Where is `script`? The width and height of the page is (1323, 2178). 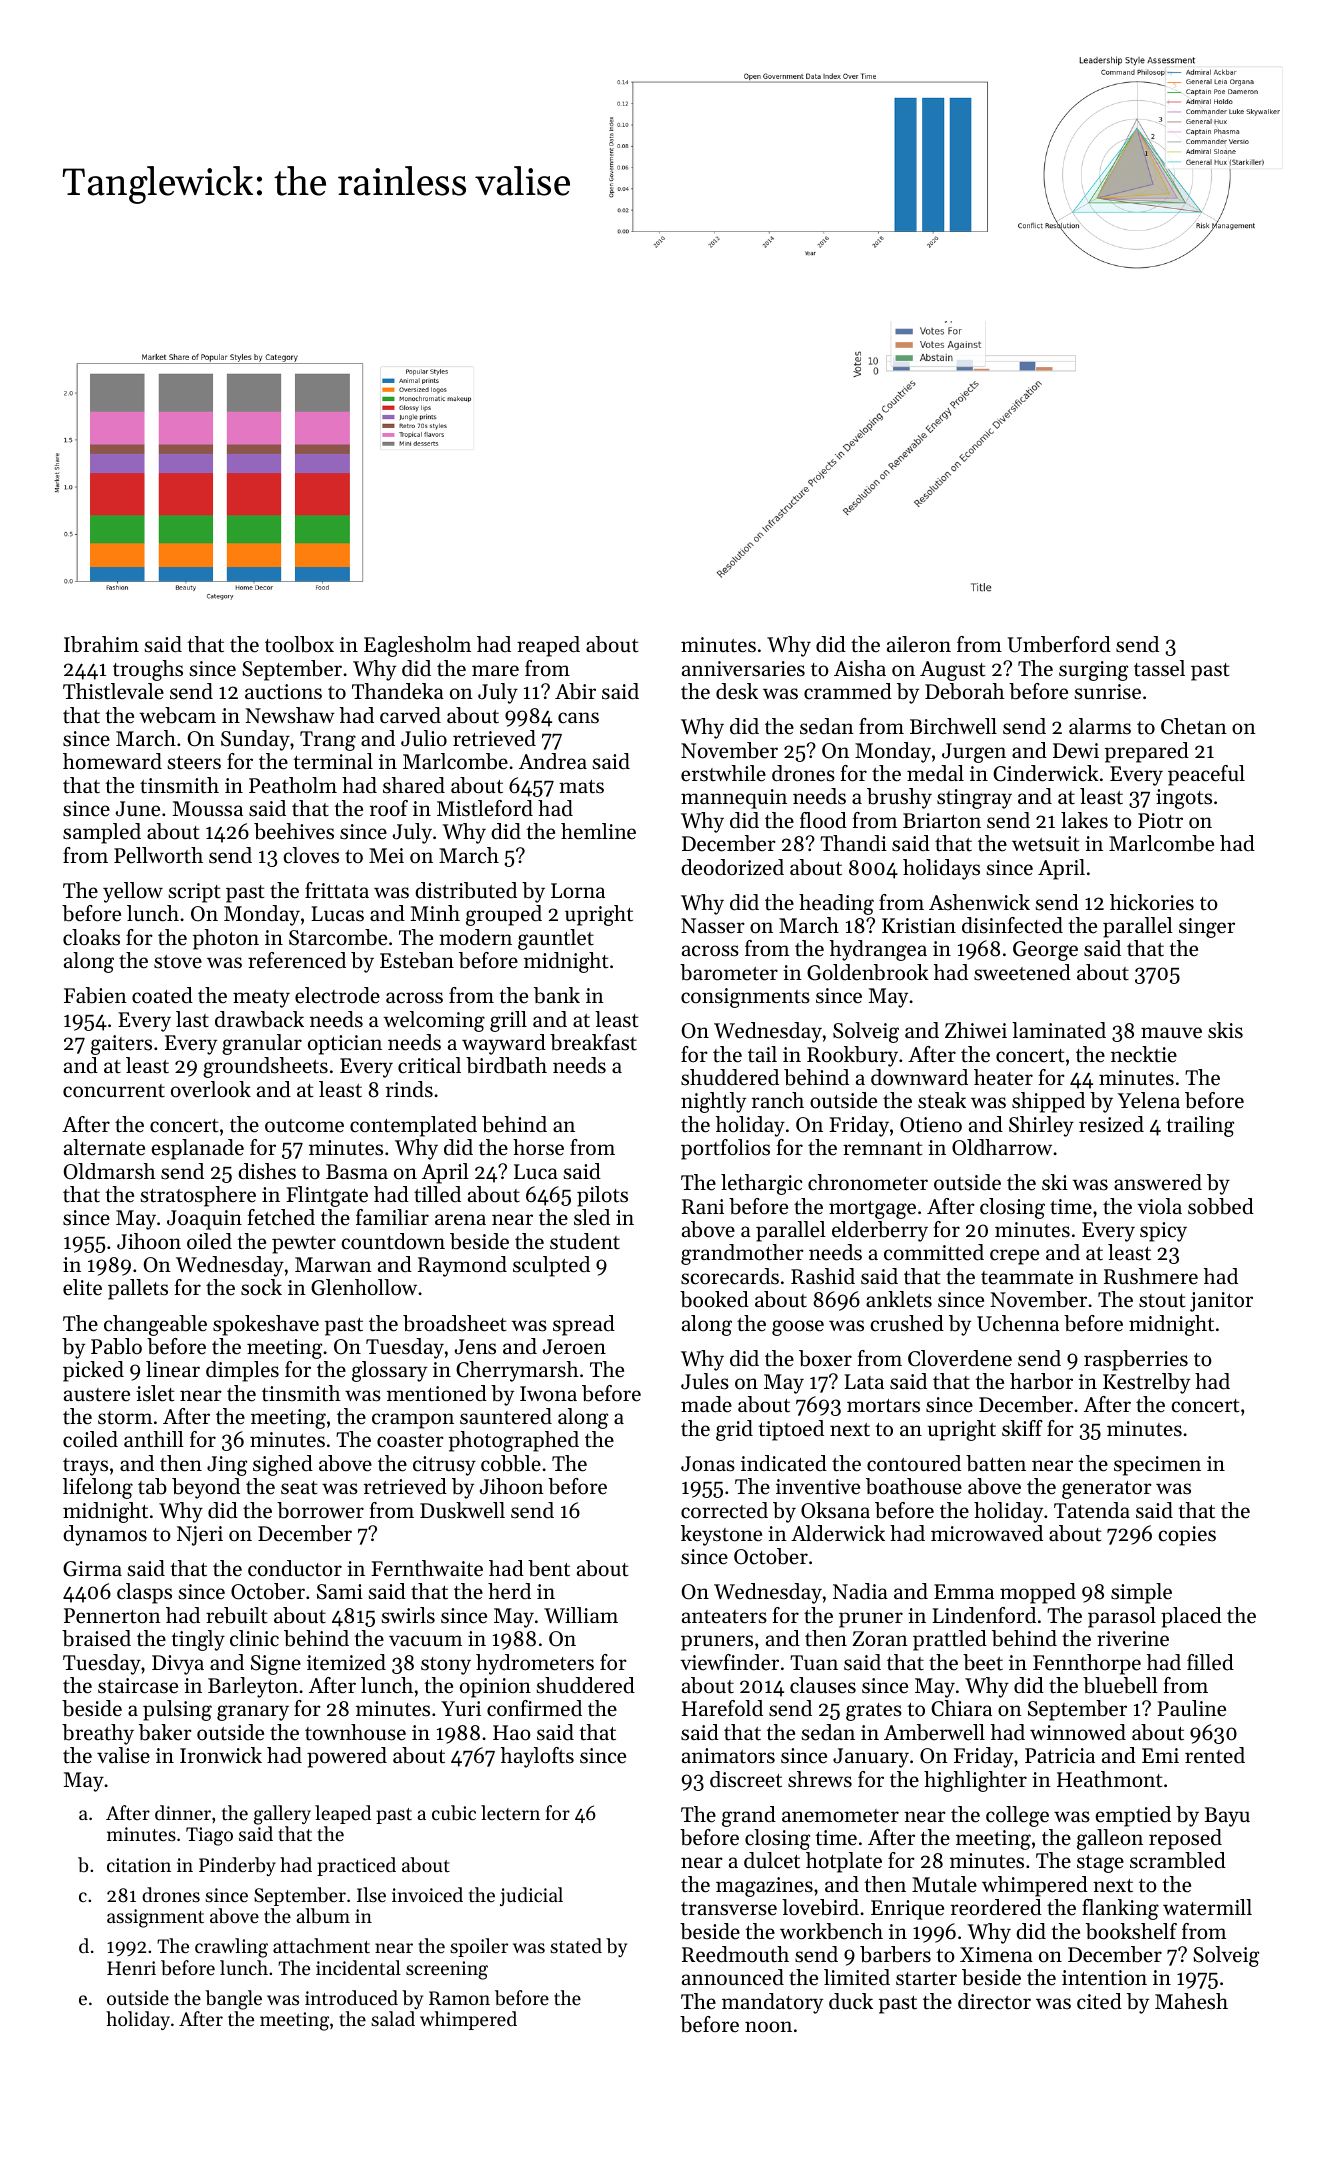
script is located at coordinates (194, 893).
